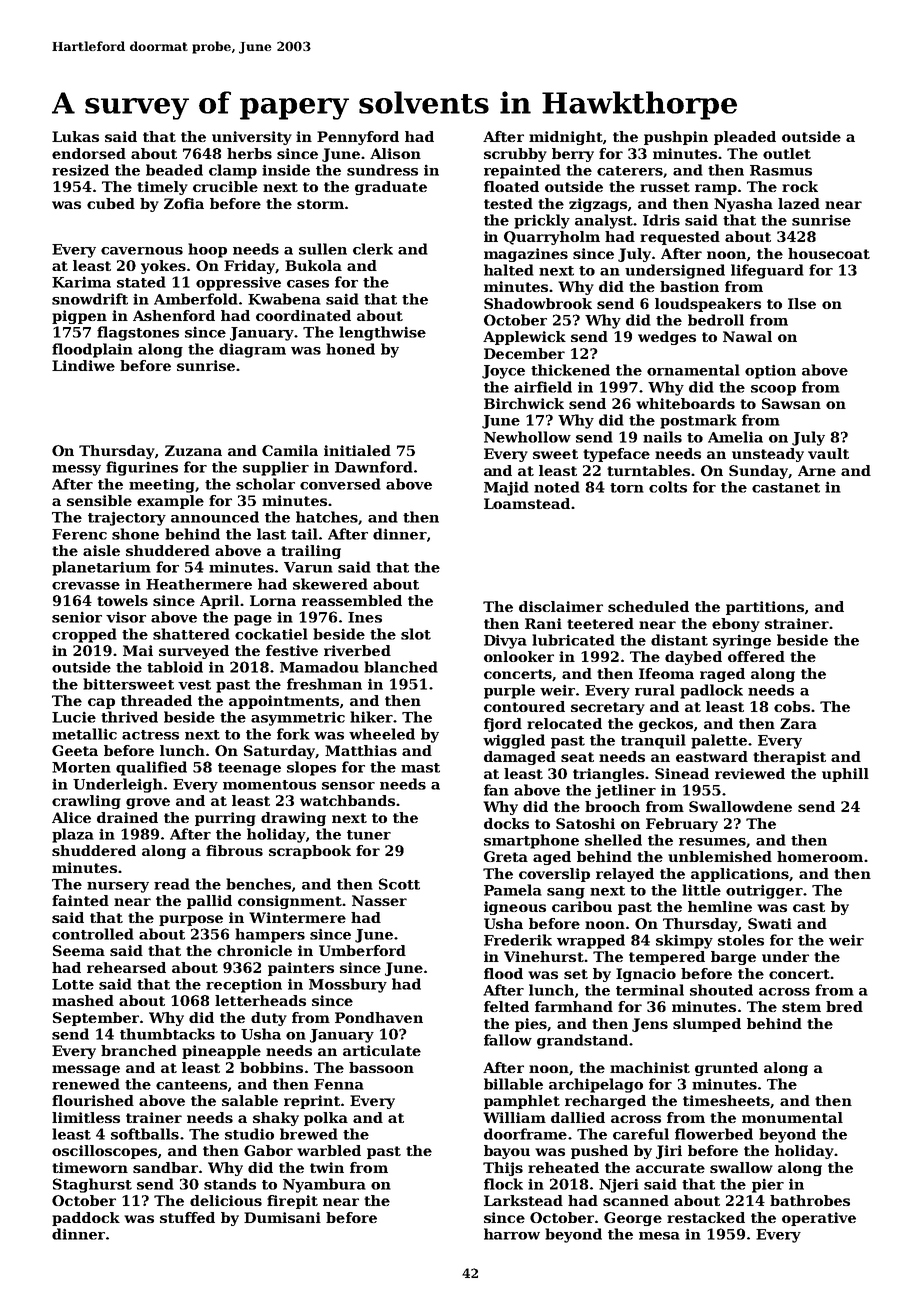 The image size is (924, 1308). I want to click on scrubby, so click(515, 155).
